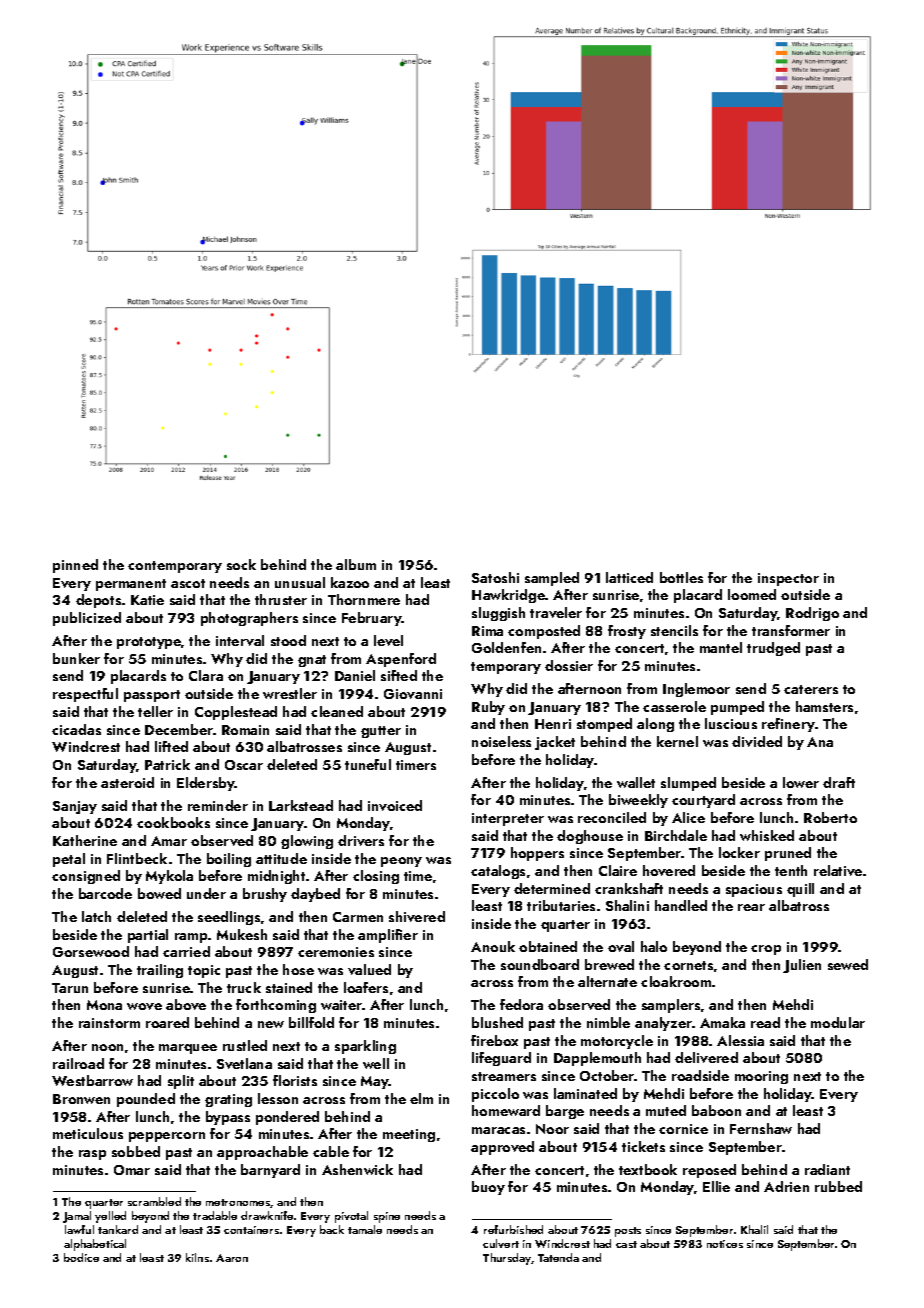  Describe the element at coordinates (381, 732) in the screenshot. I see `gutter` at that location.
